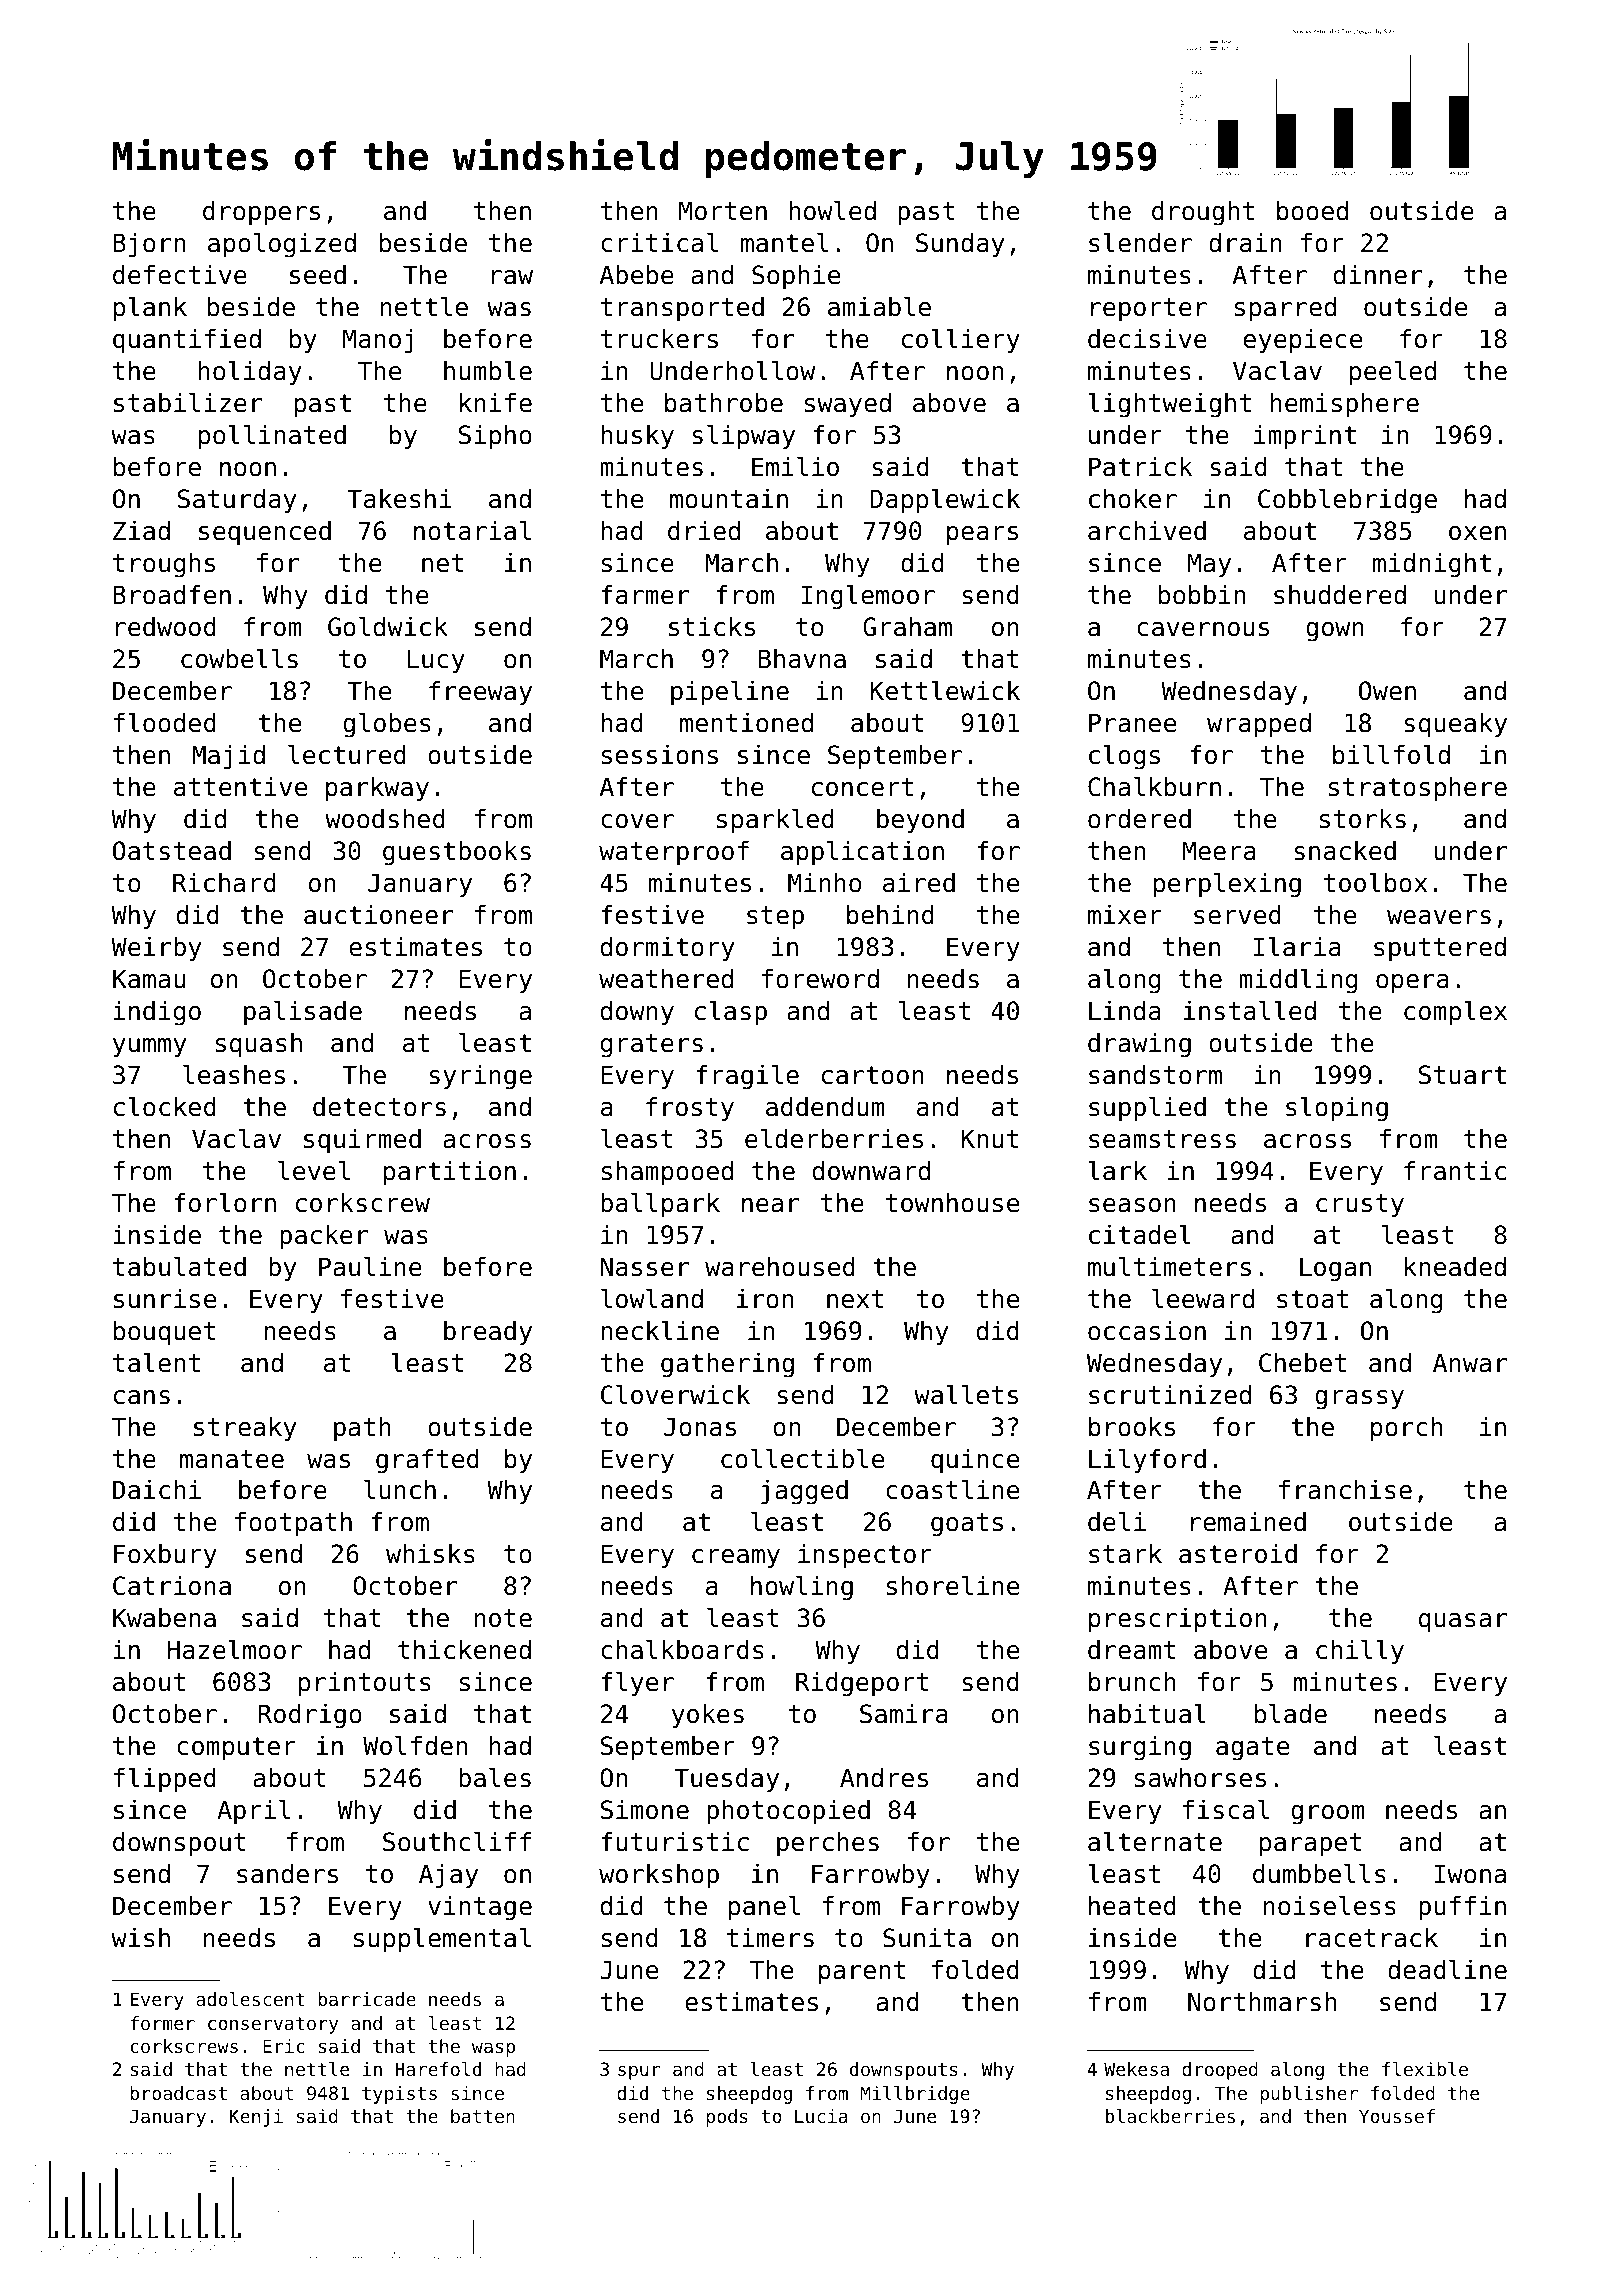  I want to click on lightweight, so click(1169, 405).
